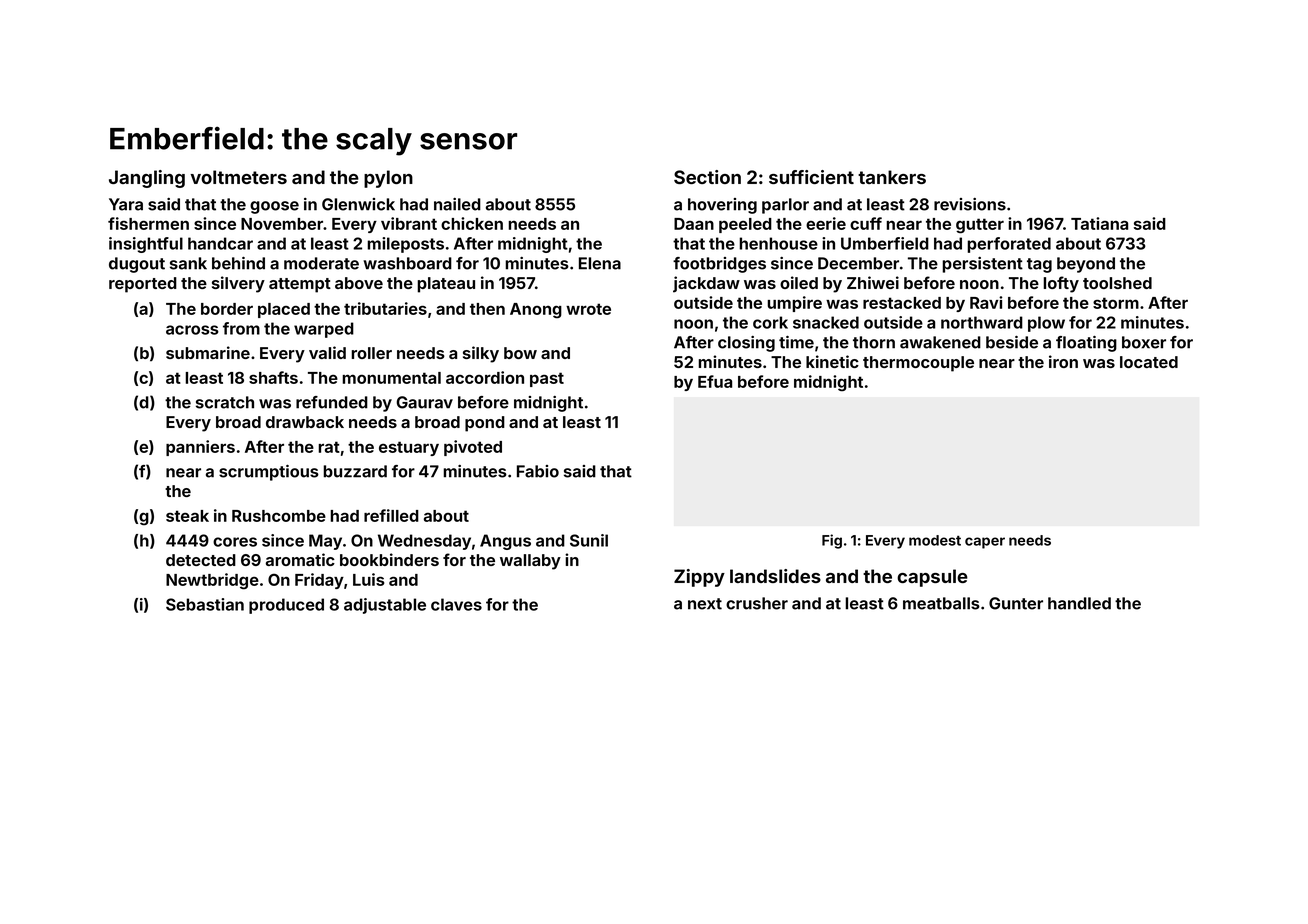 The image size is (1308, 924). What do you see at coordinates (985, 543) in the image?
I see `caper` at bounding box center [985, 543].
